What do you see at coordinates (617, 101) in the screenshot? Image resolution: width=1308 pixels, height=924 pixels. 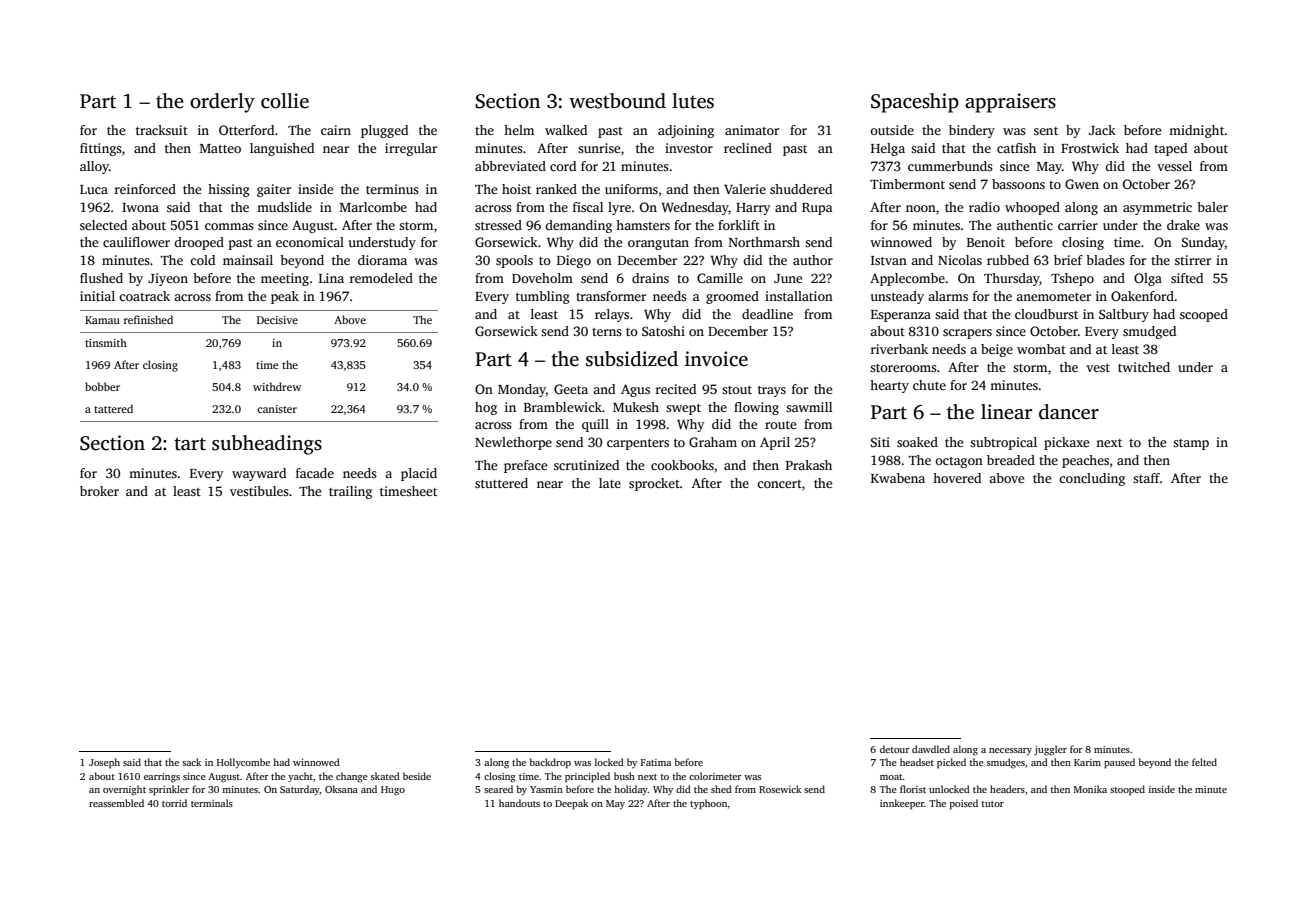 I see `westbound` at bounding box center [617, 101].
